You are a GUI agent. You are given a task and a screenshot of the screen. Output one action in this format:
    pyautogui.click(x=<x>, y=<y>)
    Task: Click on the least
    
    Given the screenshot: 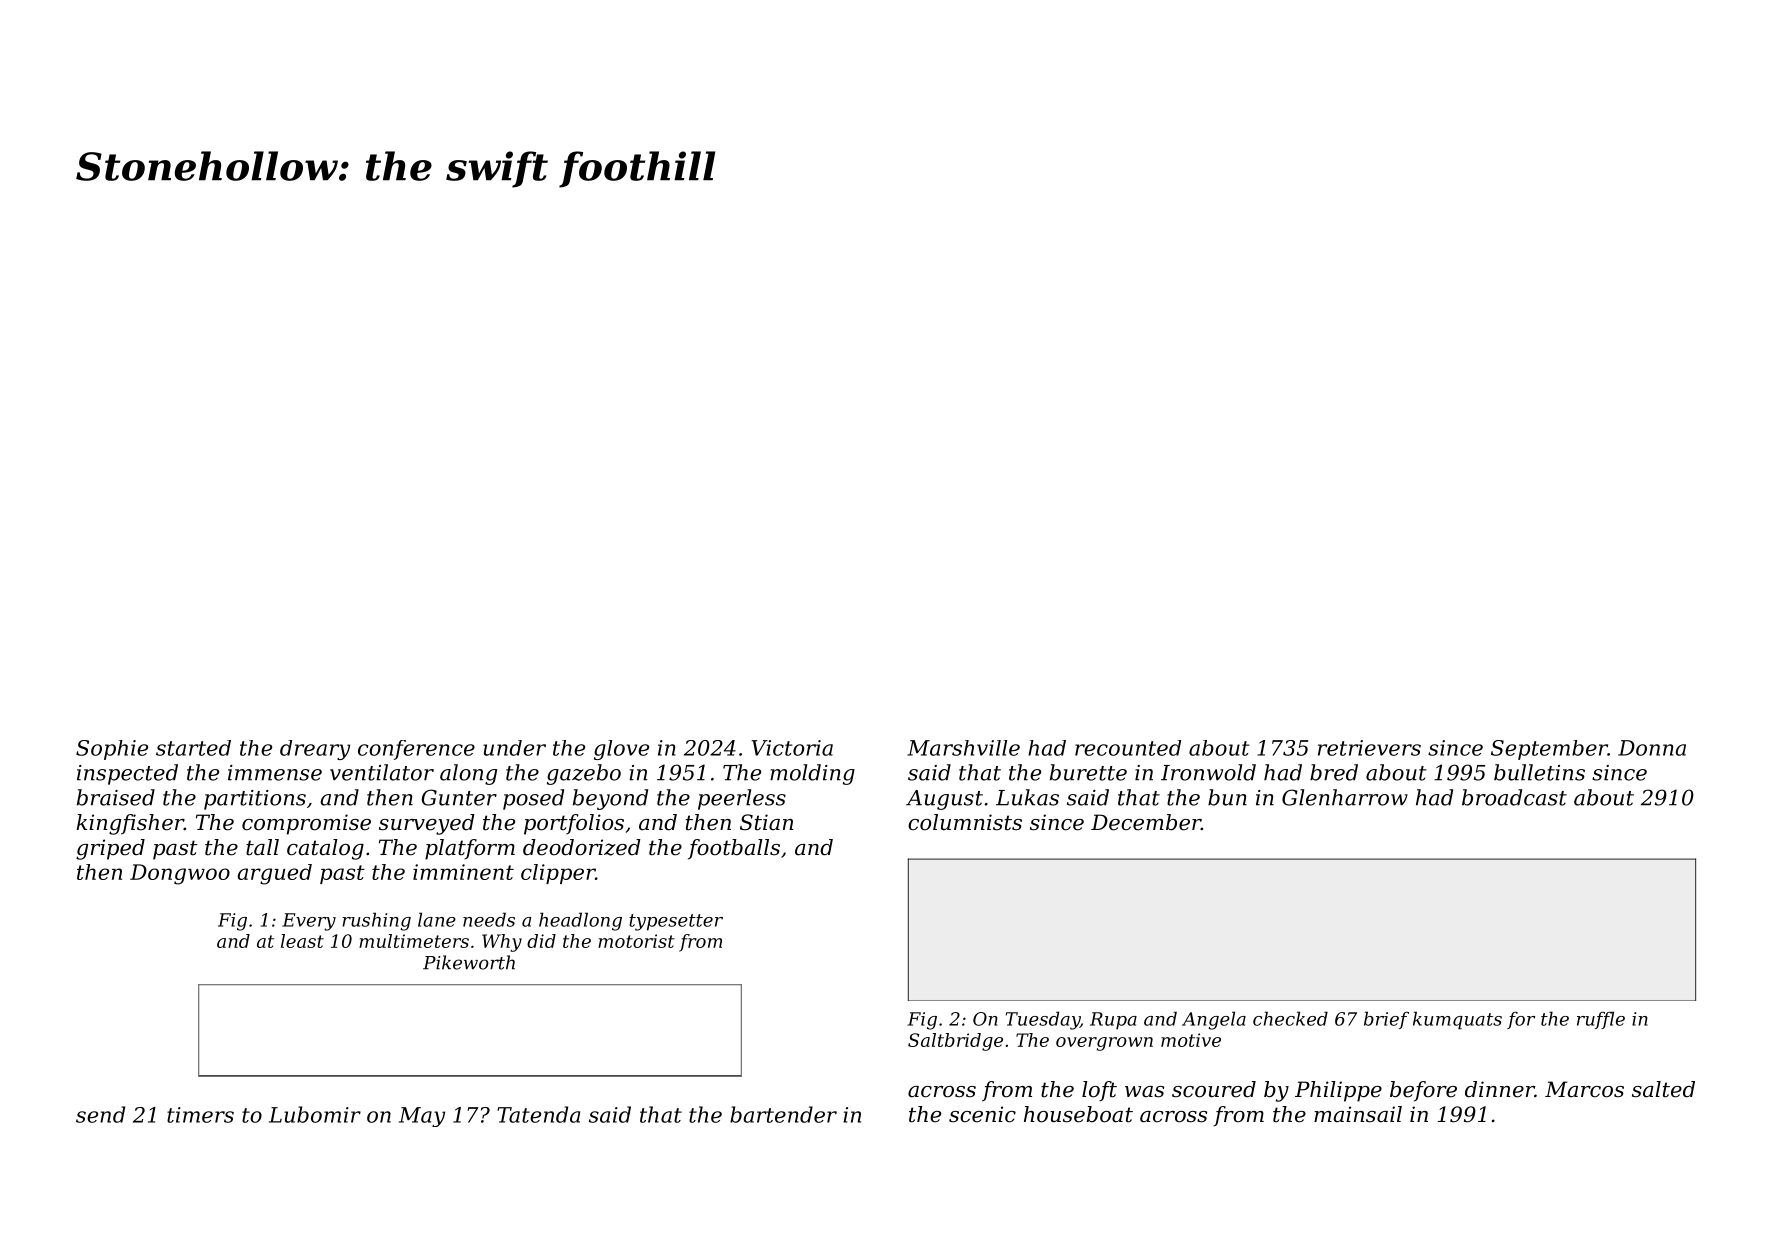 What is the action you would take?
    pyautogui.click(x=302, y=941)
